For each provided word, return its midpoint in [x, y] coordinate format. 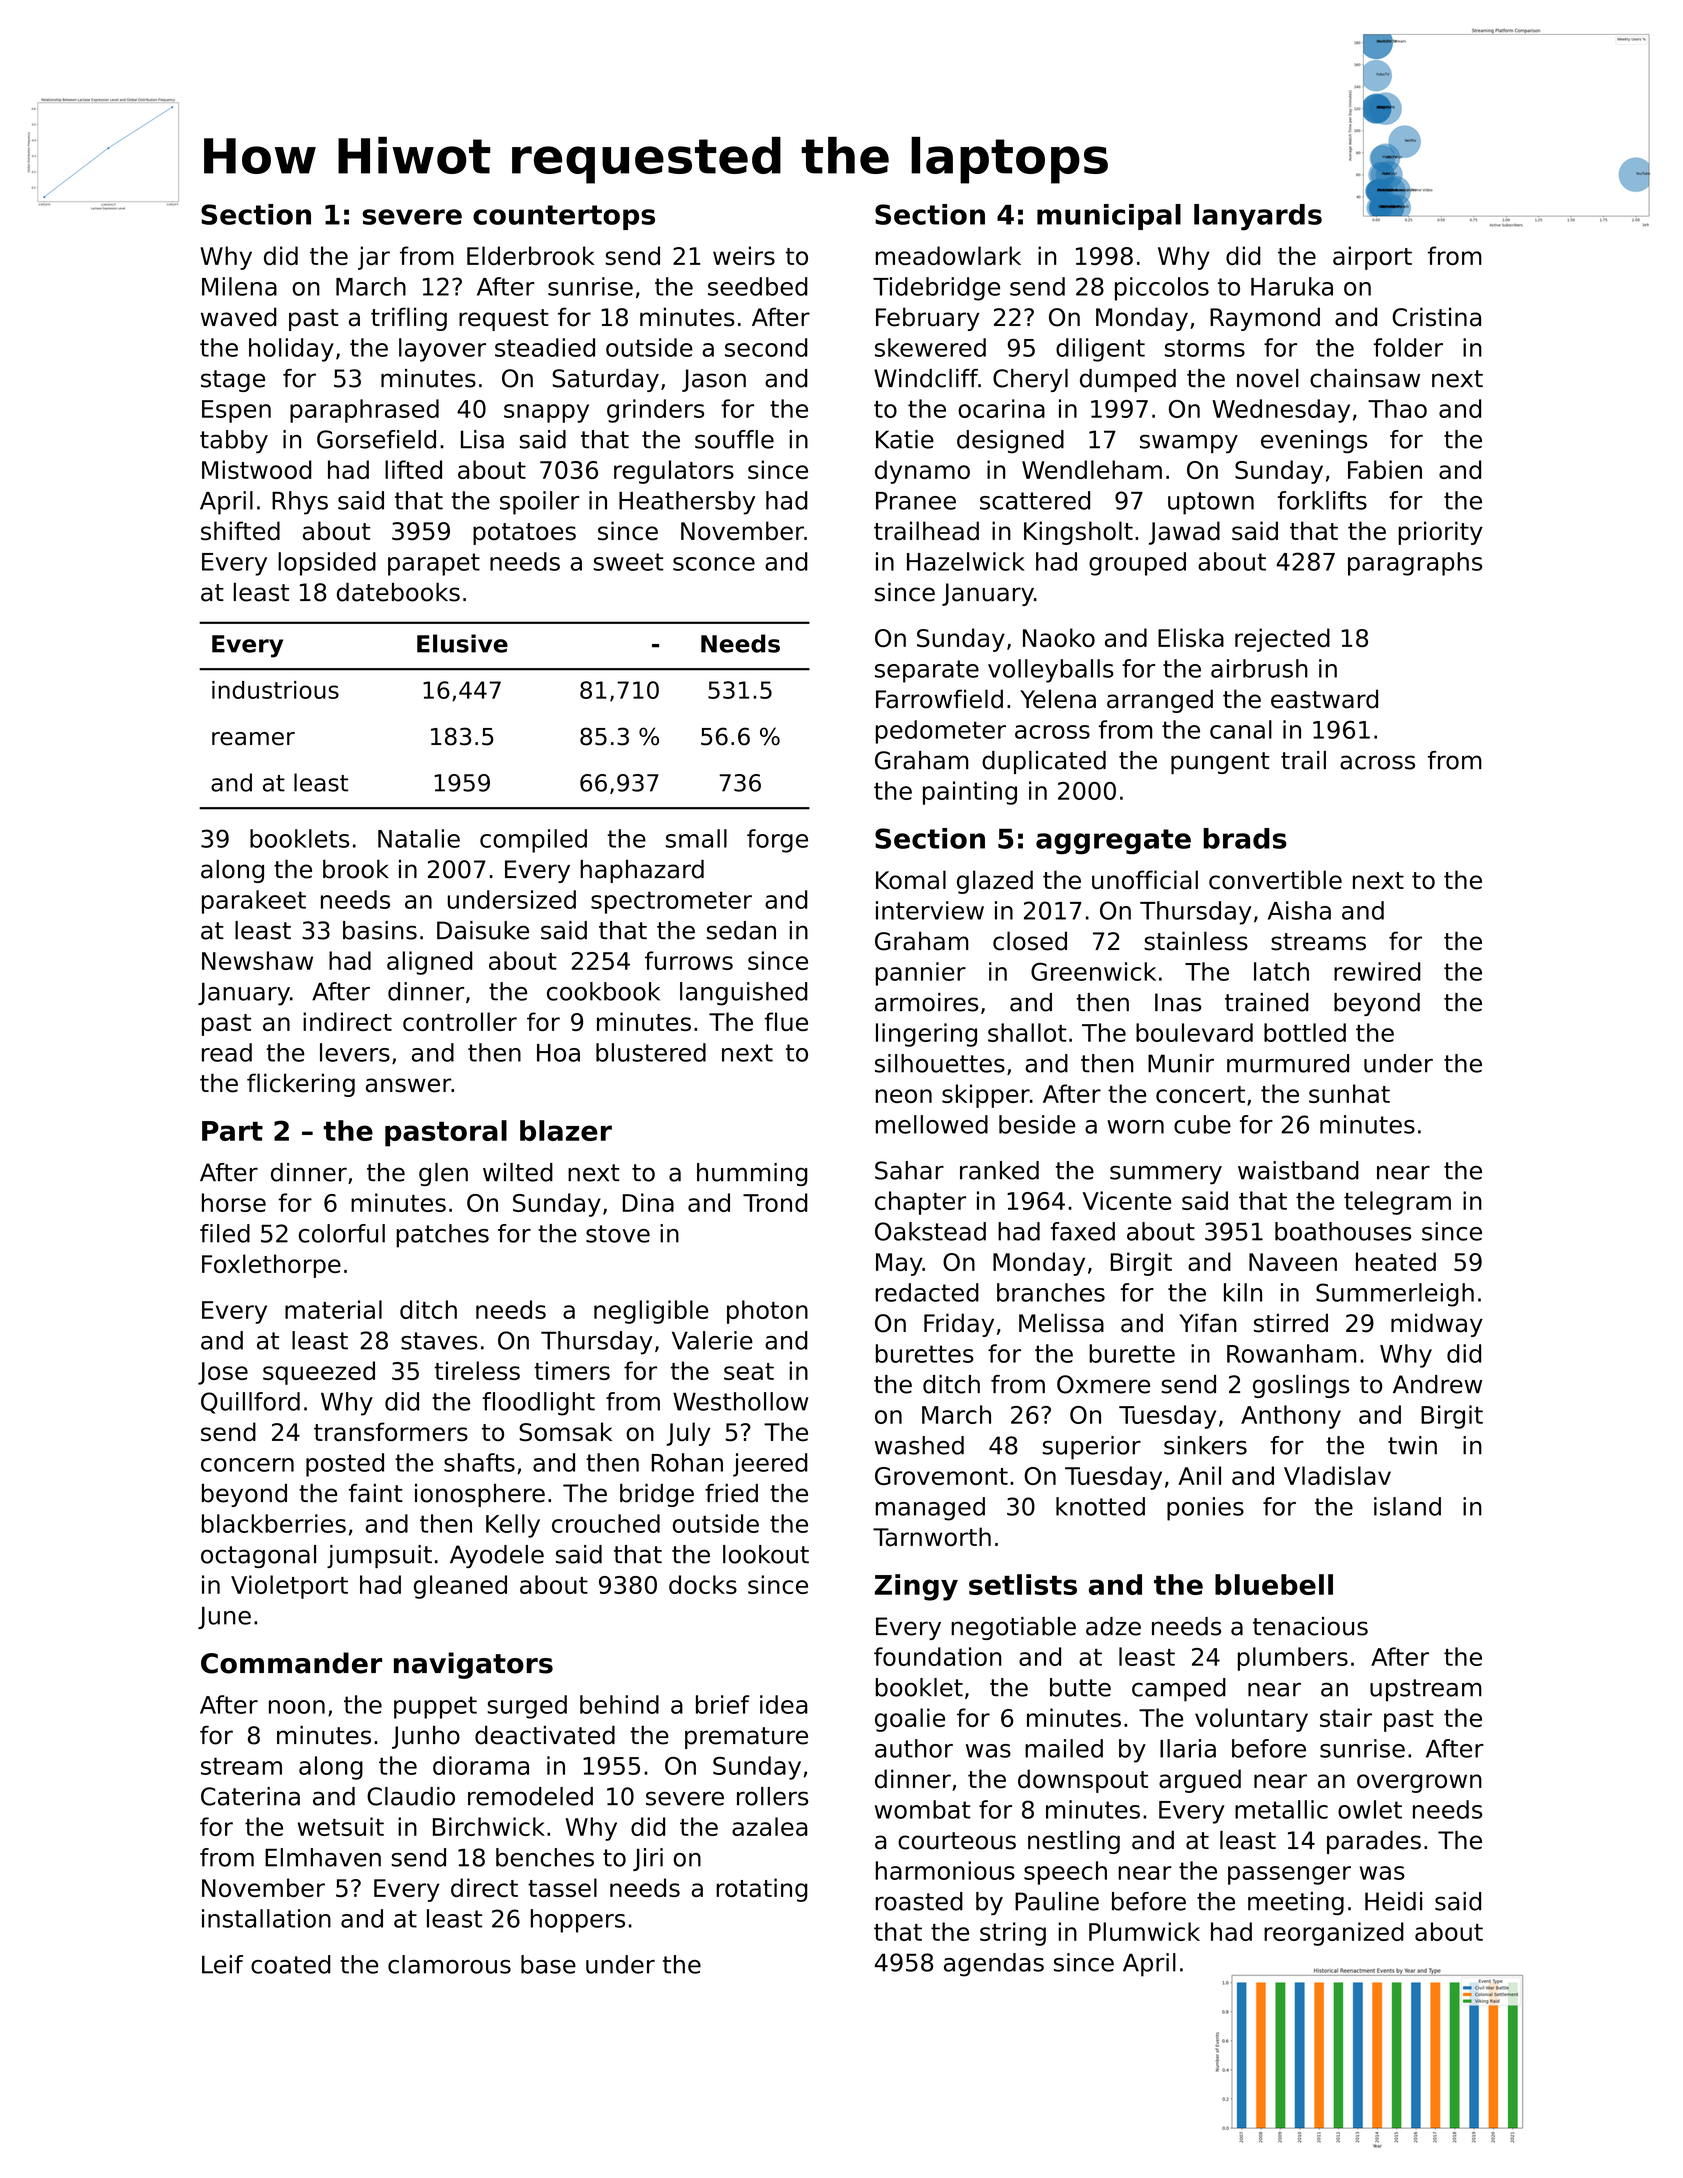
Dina [648, 1202]
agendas [994, 1965]
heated [1396, 1261]
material [333, 1309]
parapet [434, 564]
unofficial [1145, 880]
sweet [628, 562]
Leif [222, 1964]
